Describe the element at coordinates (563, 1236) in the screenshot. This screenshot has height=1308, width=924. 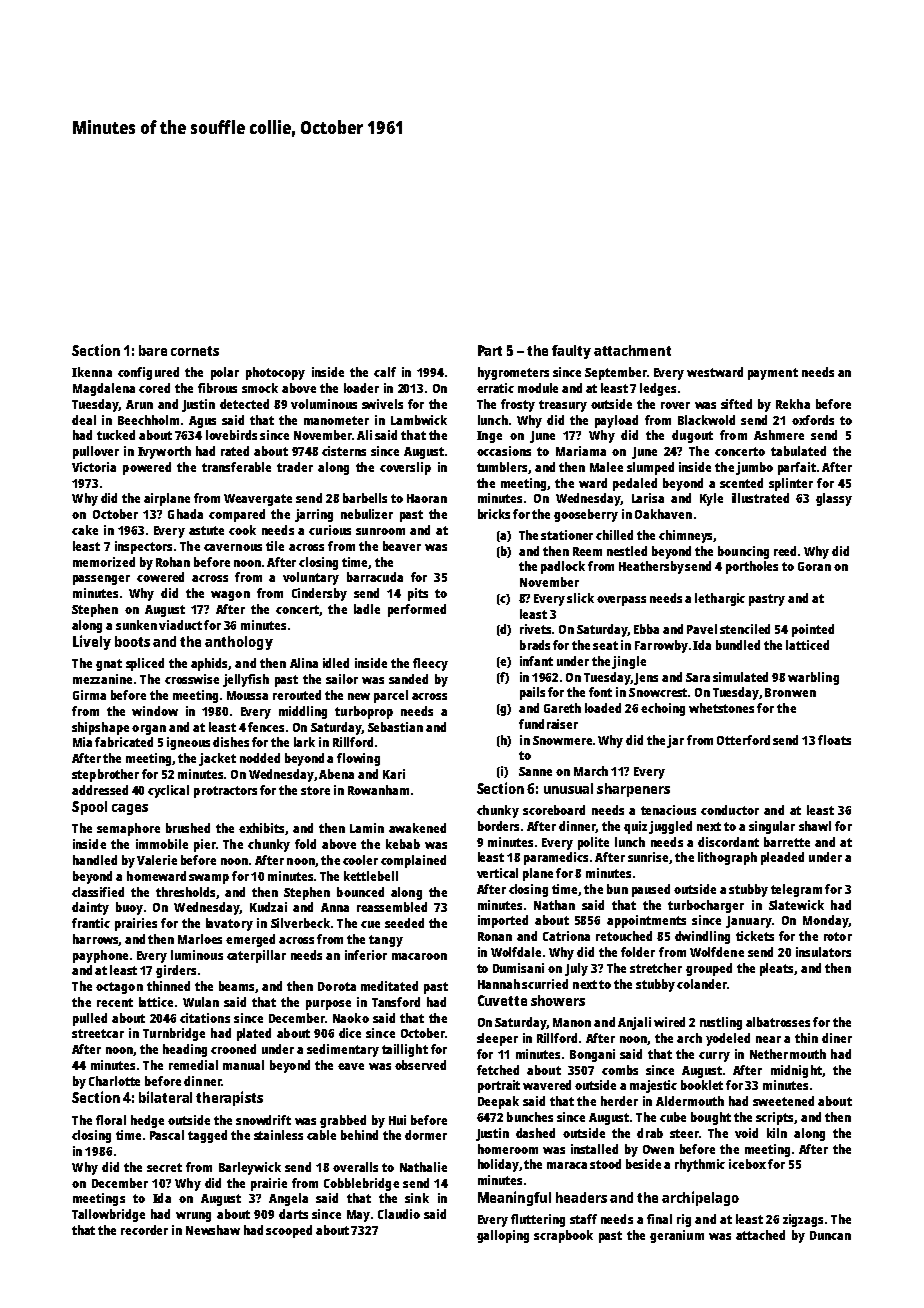
I see `scrapbook` at that location.
